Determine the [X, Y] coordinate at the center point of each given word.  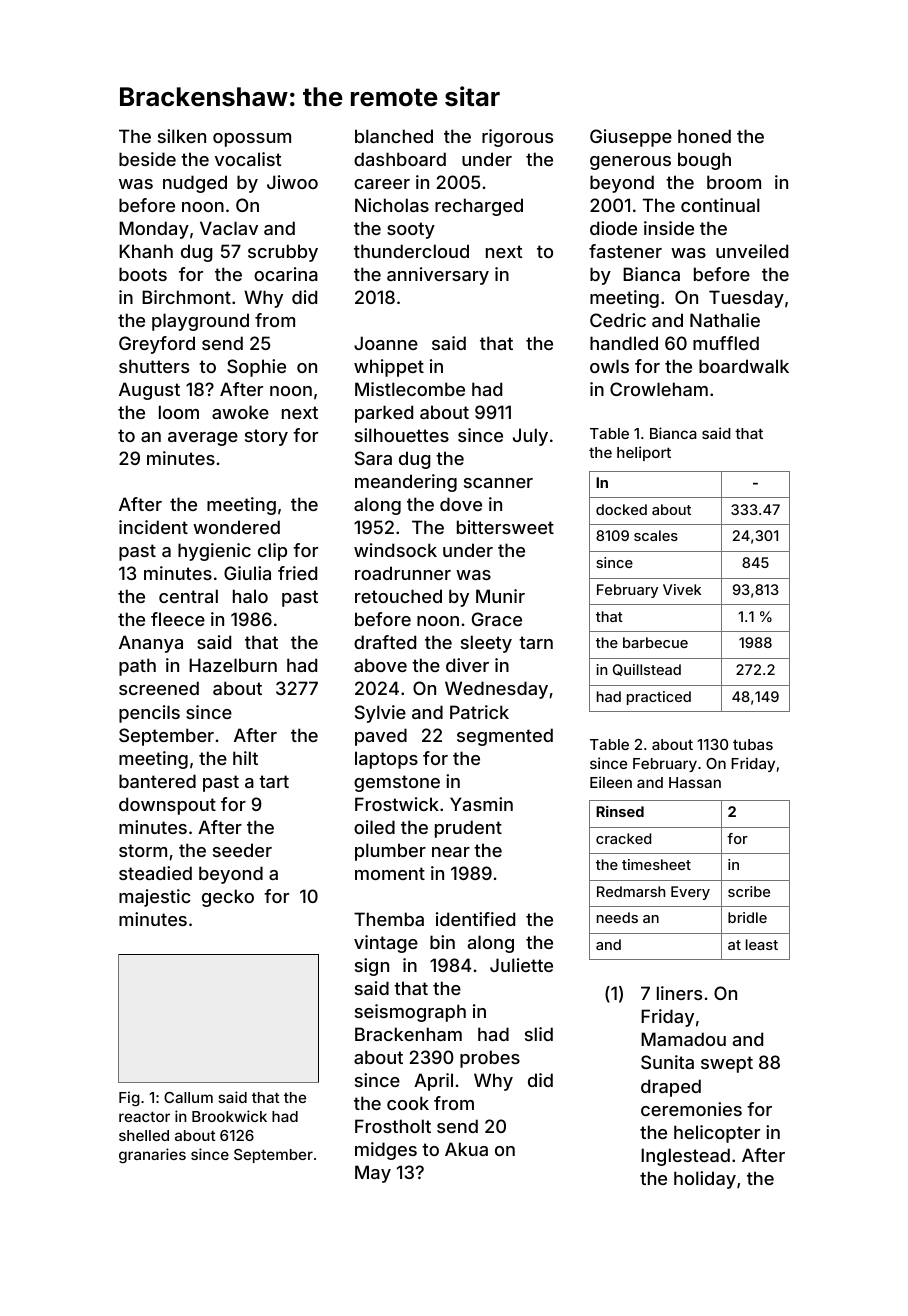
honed [704, 136]
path [137, 667]
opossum [252, 140]
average [203, 439]
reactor [144, 1116]
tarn [536, 642]
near [451, 852]
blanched [394, 136]
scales [656, 535]
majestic [155, 898]
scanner [498, 483]
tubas [753, 744]
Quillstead [647, 670]
